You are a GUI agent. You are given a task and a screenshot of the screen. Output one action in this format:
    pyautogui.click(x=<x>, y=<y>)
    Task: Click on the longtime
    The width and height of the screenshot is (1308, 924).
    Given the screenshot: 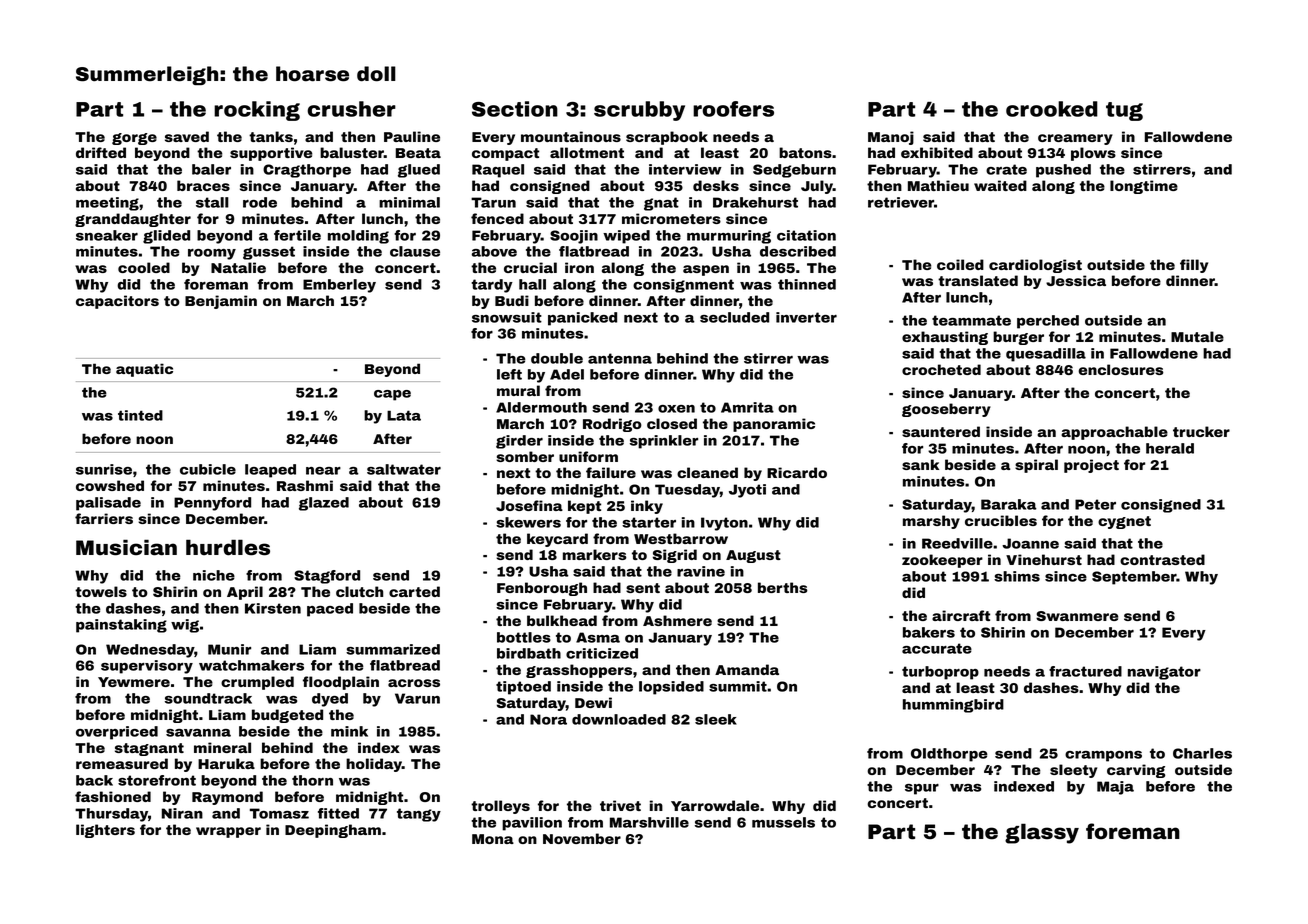 What is the action you would take?
    pyautogui.click(x=1144, y=187)
